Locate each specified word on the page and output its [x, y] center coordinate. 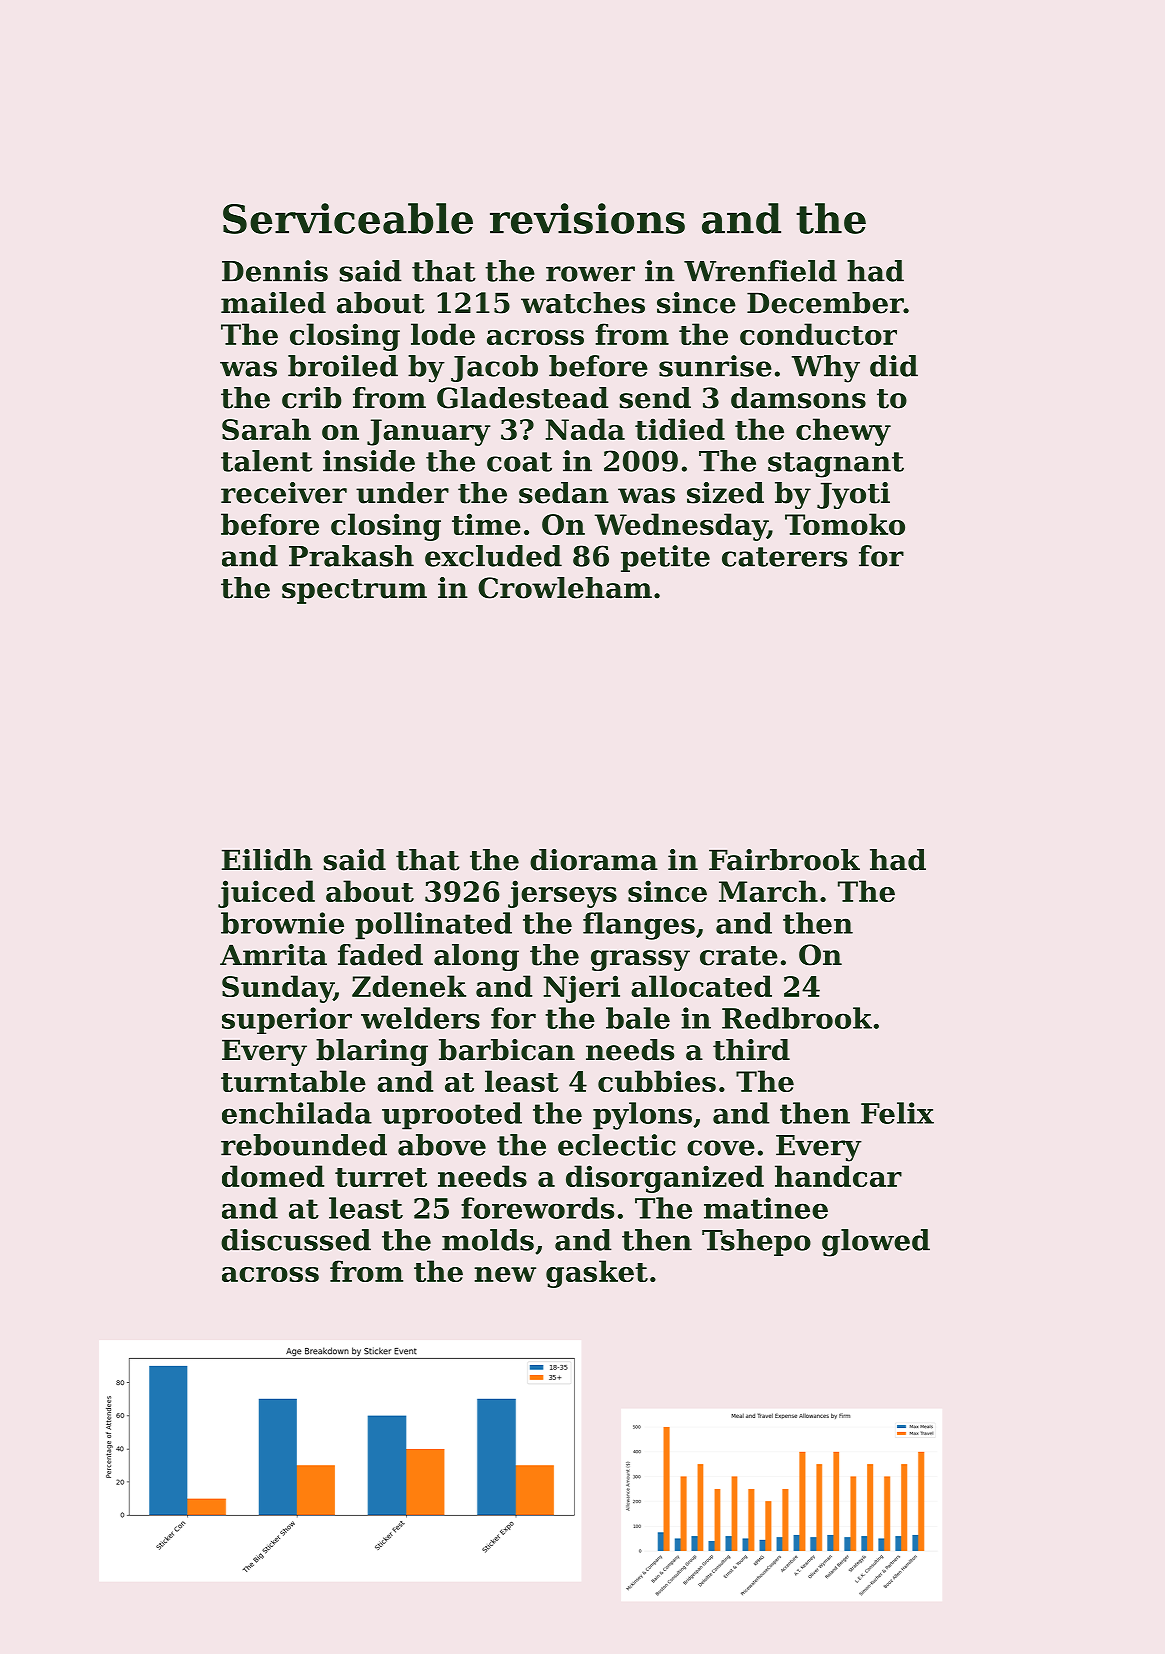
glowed [876, 1243]
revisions [587, 218]
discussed [296, 1240]
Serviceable [348, 218]
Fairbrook [784, 860]
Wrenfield [760, 271]
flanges [639, 926]
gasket [597, 1274]
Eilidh [267, 860]
